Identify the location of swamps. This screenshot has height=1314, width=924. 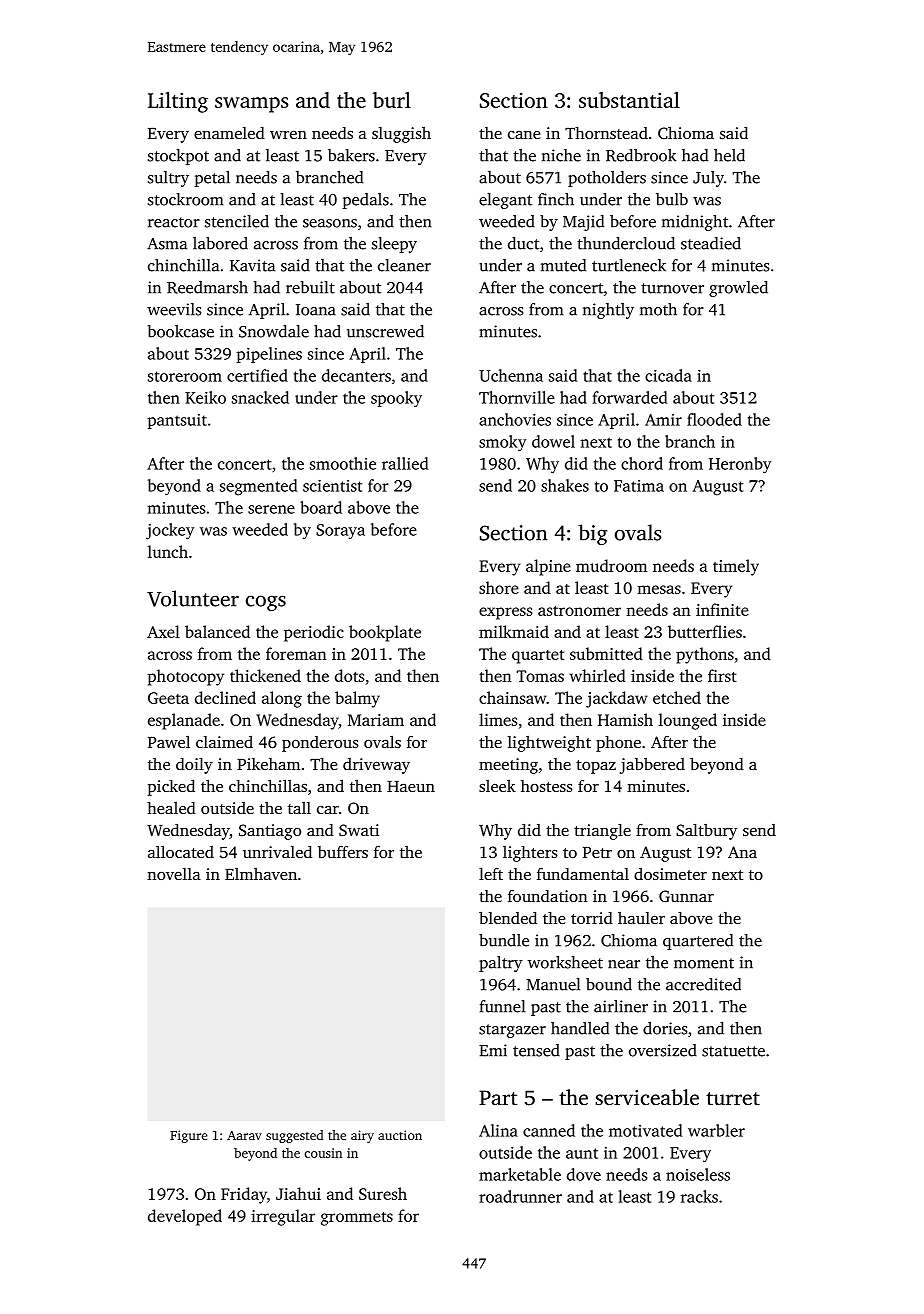
(251, 105).
